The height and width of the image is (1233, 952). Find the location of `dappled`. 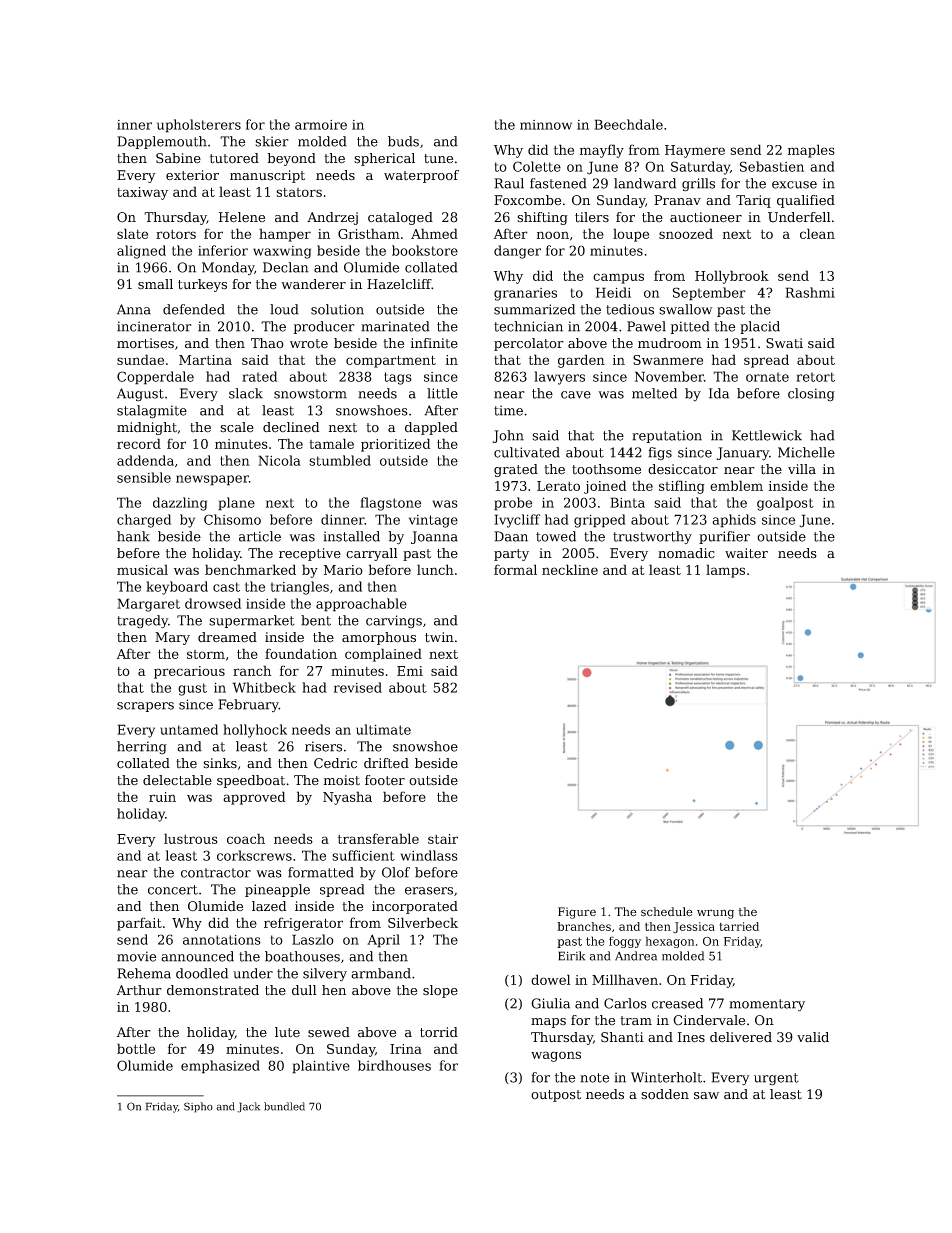

dappled is located at coordinates (431, 428).
